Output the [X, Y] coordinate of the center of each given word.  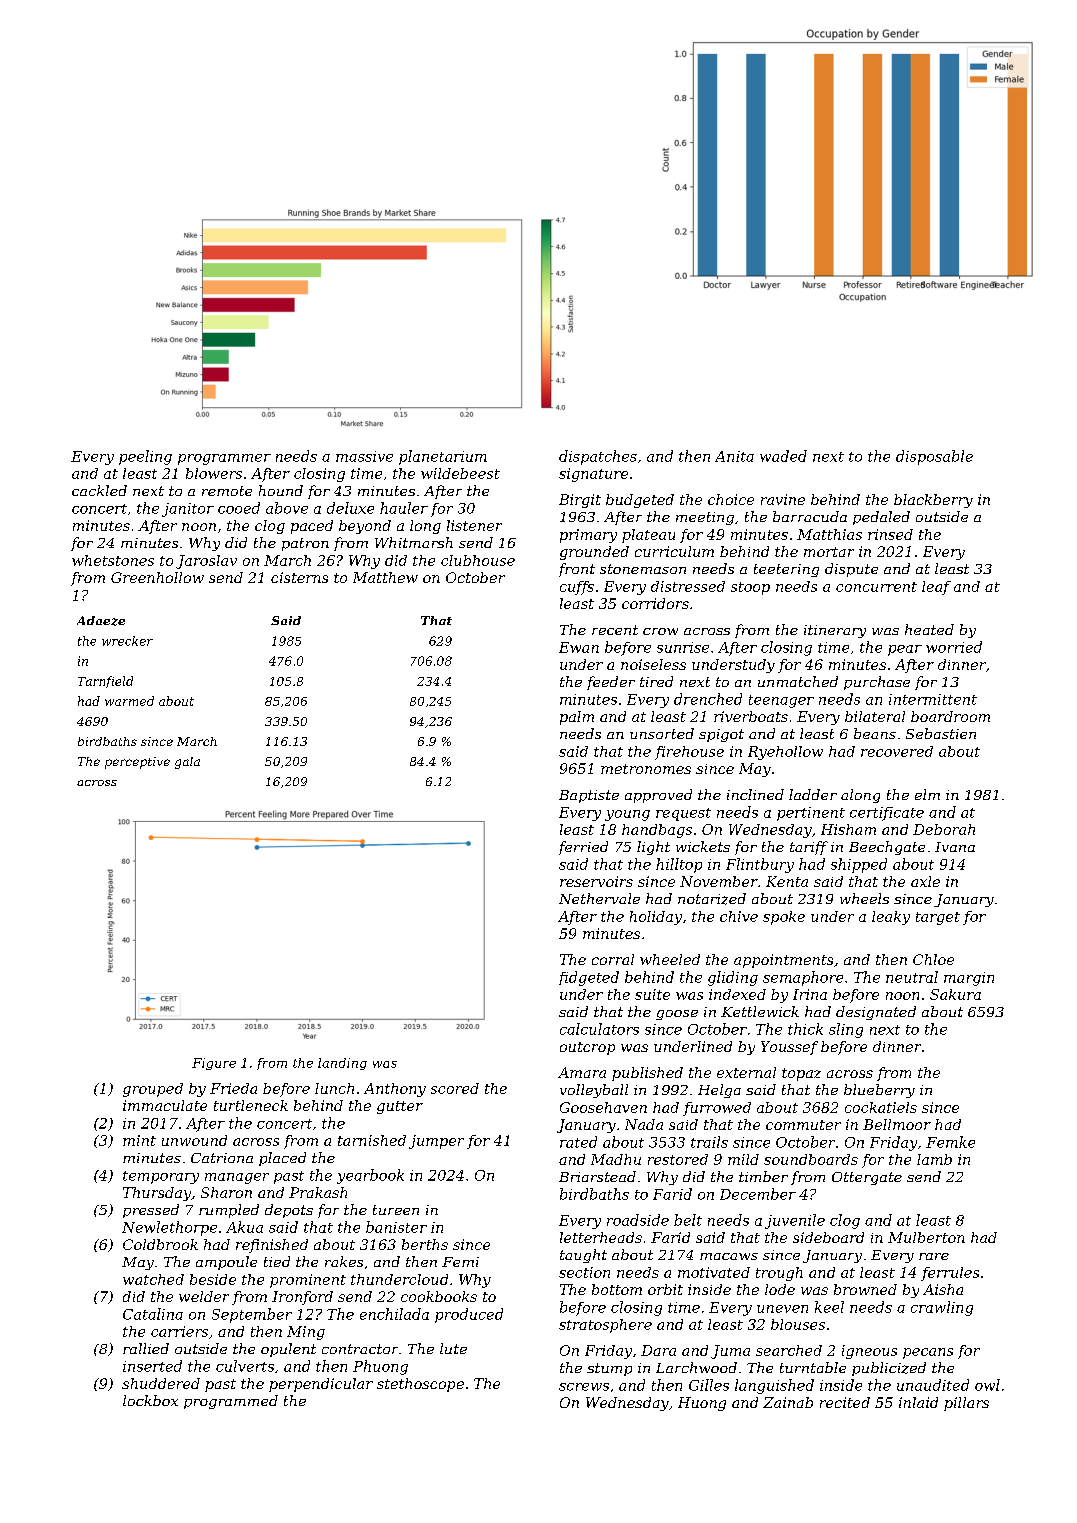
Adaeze [101, 621]
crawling [942, 1308]
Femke [950, 1142]
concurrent [876, 587]
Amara [582, 1072]
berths [425, 1244]
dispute [851, 570]
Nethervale [599, 898]
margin [969, 979]
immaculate [165, 1105]
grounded [594, 553]
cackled [99, 490]
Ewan [579, 647]
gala [187, 763]
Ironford [302, 1298]
